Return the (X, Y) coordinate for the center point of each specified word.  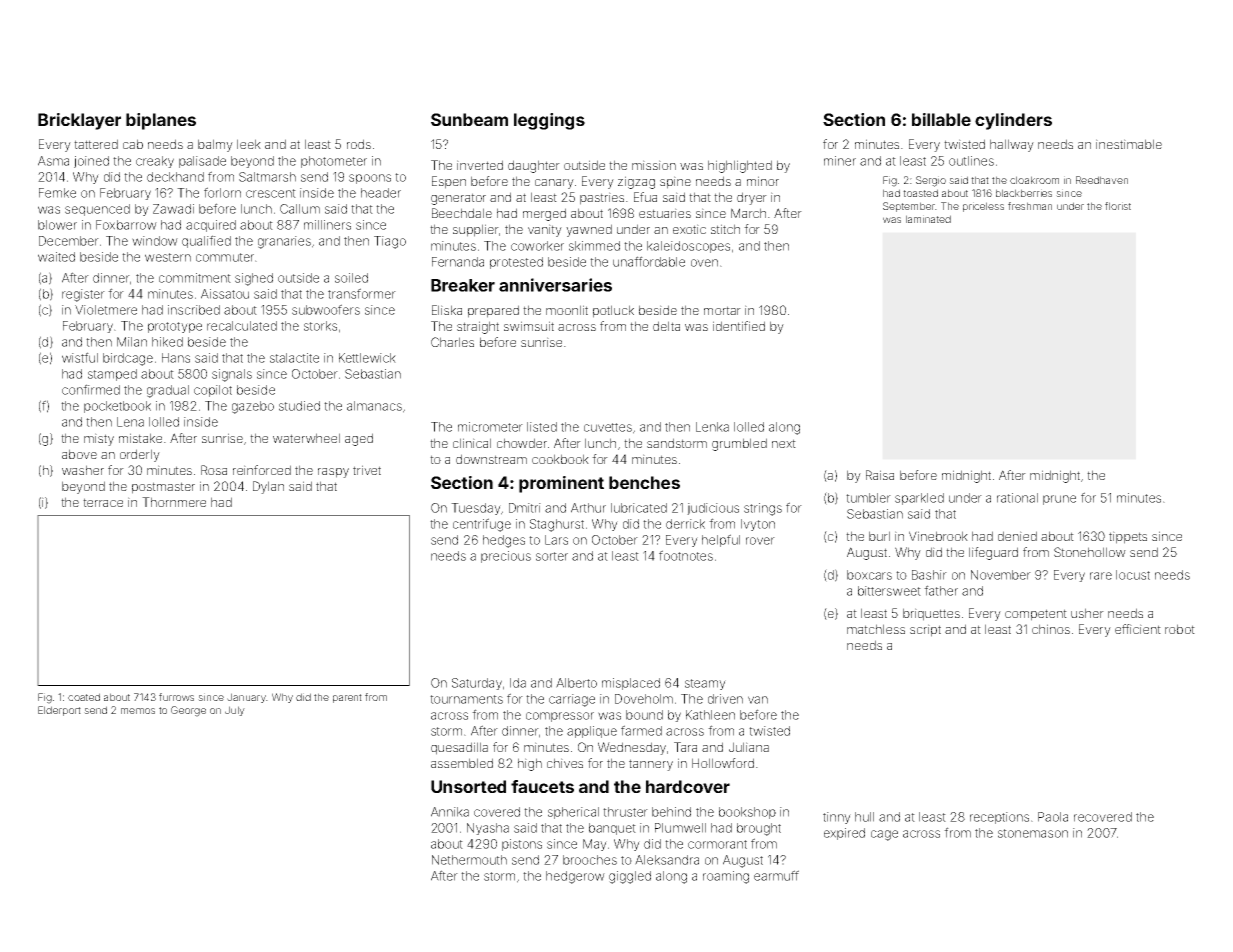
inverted (480, 165)
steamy (705, 684)
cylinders (1013, 121)
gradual (168, 391)
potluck (613, 311)
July (235, 711)
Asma (53, 161)
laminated (928, 219)
